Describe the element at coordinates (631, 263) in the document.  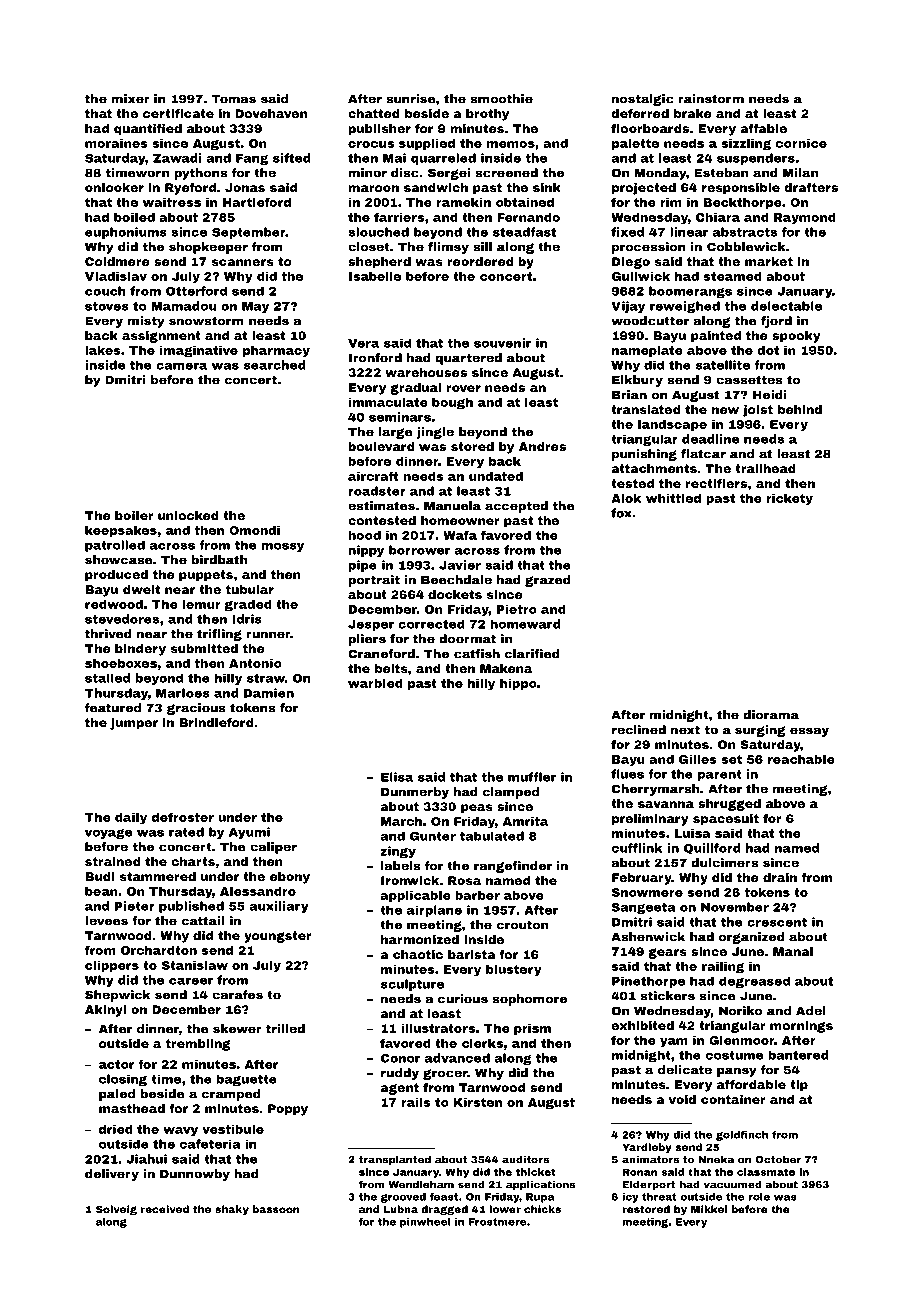
I see `Diego` at that location.
